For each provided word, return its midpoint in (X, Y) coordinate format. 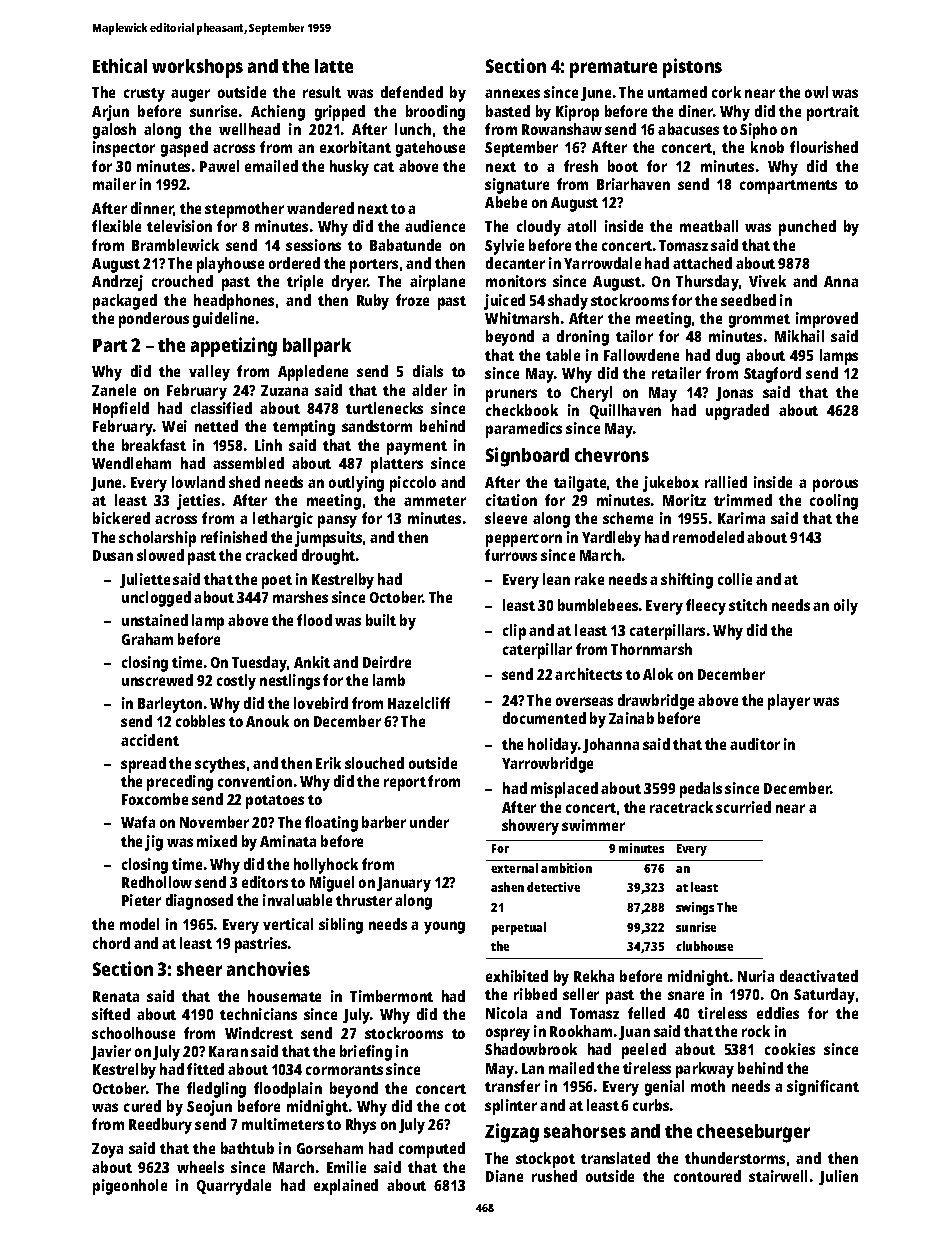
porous (835, 485)
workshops (197, 68)
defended (412, 92)
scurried (743, 807)
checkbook (522, 410)
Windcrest (259, 1033)
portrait (833, 113)
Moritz (684, 500)
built (381, 620)
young (444, 927)
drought (328, 557)
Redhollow (157, 882)
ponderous (154, 320)
